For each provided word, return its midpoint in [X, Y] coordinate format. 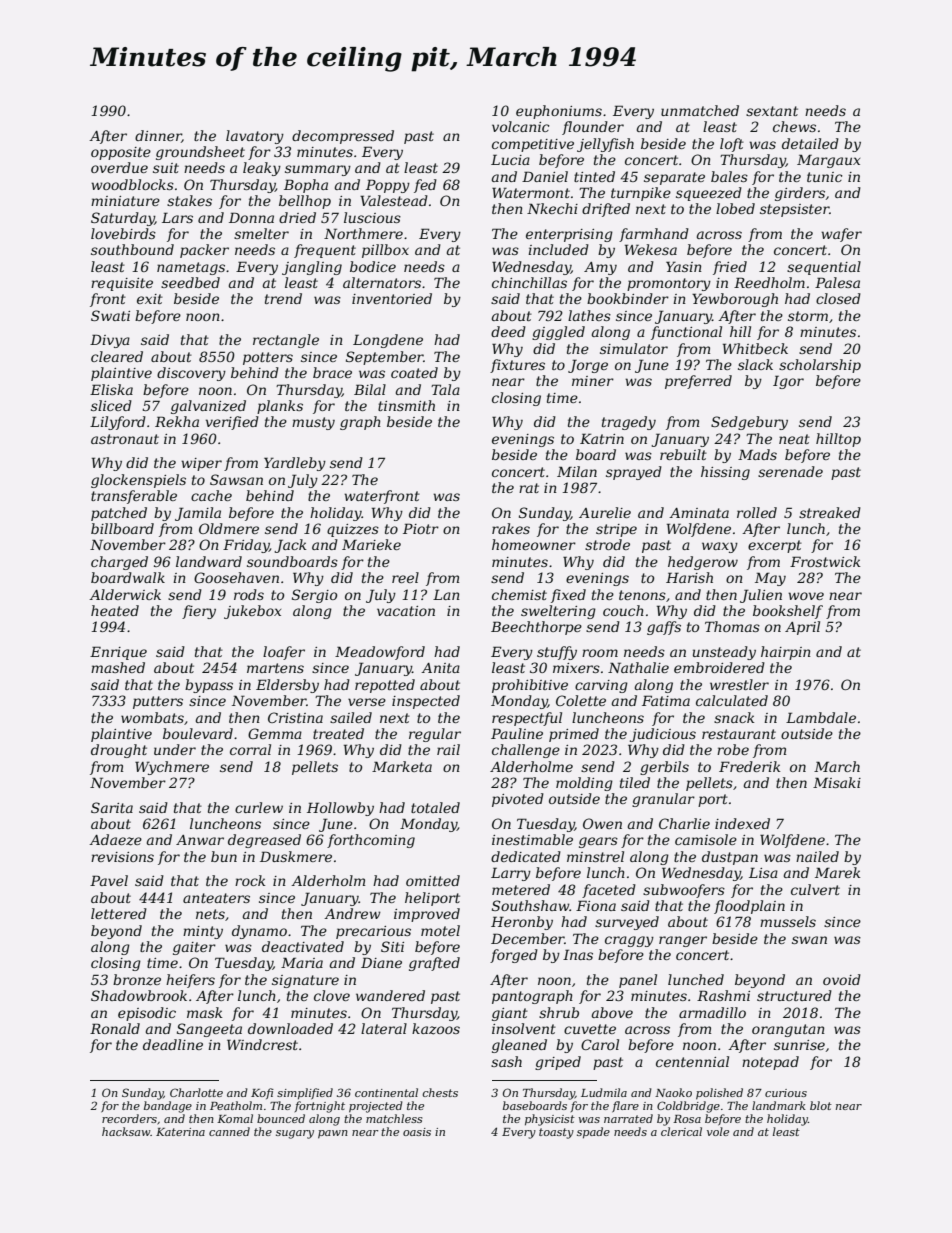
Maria [302, 963]
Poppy [388, 186]
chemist [519, 594]
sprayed [634, 473]
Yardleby [295, 464]
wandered [390, 995]
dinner [158, 136]
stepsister [794, 210]
